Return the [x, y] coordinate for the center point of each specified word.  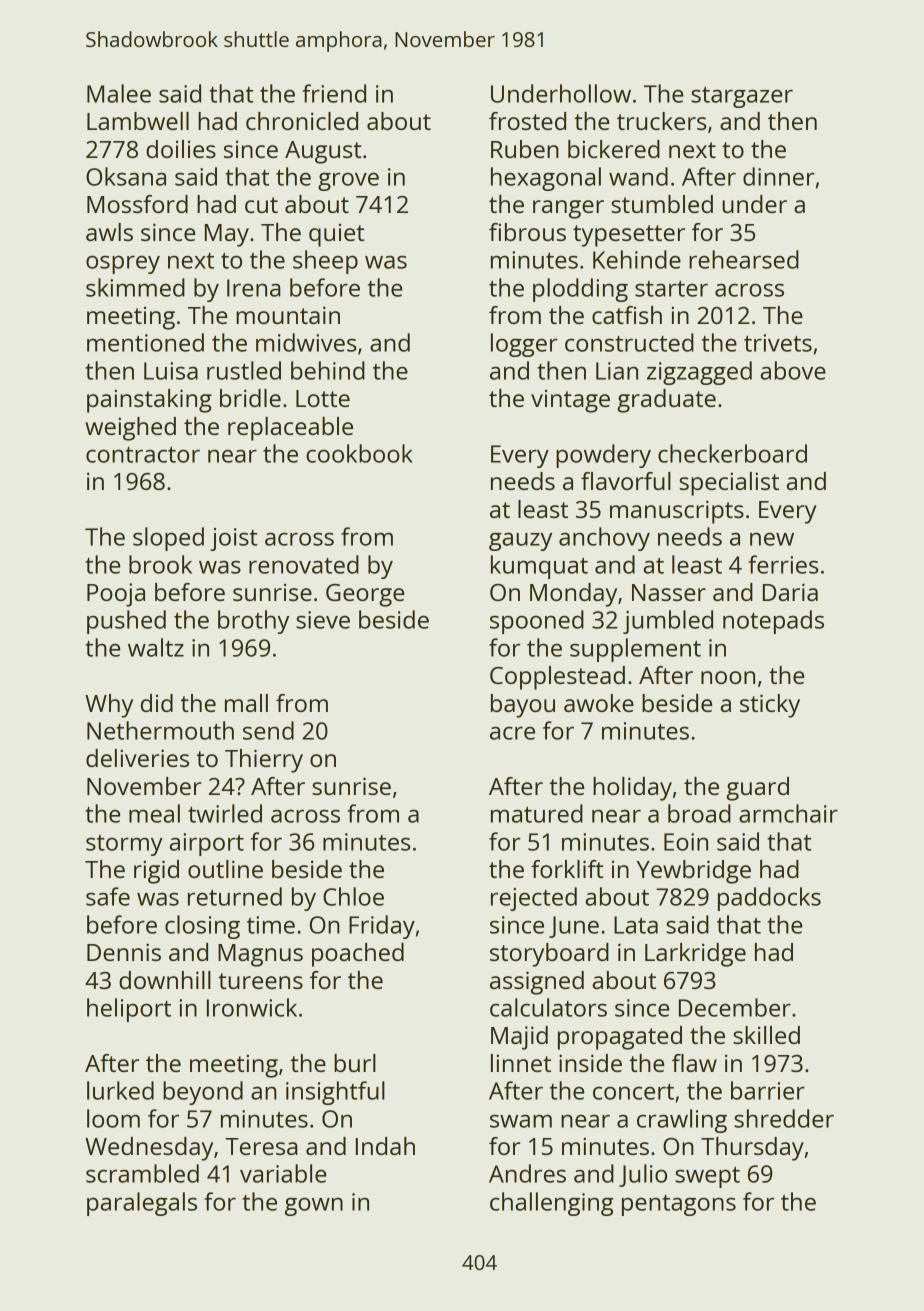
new [772, 539]
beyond [203, 1093]
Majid [519, 1038]
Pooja [116, 595]
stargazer [742, 97]
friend [334, 93]
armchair [788, 813]
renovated [304, 564]
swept [707, 1177]
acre [512, 733]
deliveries [137, 758]
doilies [181, 149]
